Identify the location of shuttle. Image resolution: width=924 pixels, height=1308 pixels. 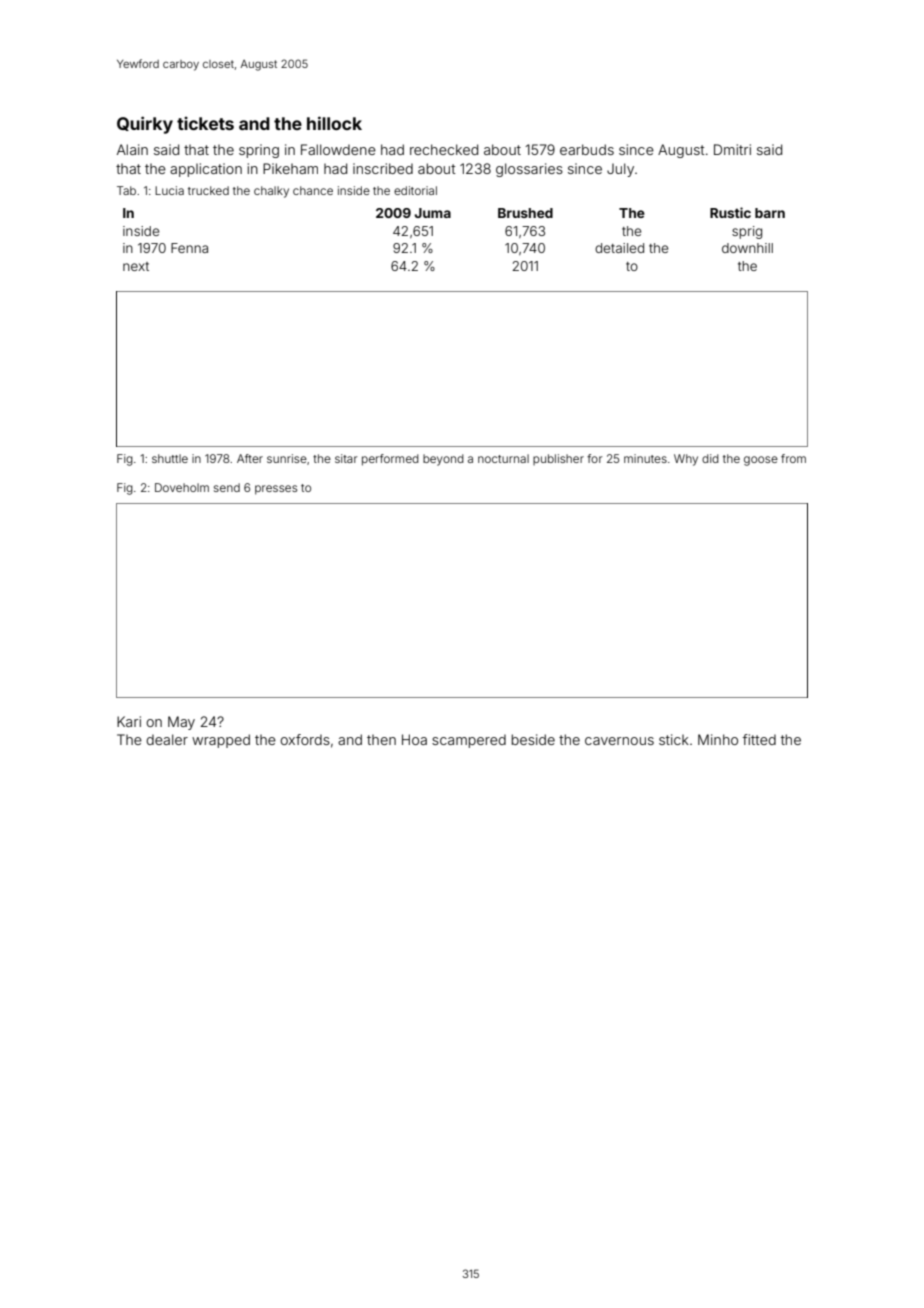
(170, 458).
